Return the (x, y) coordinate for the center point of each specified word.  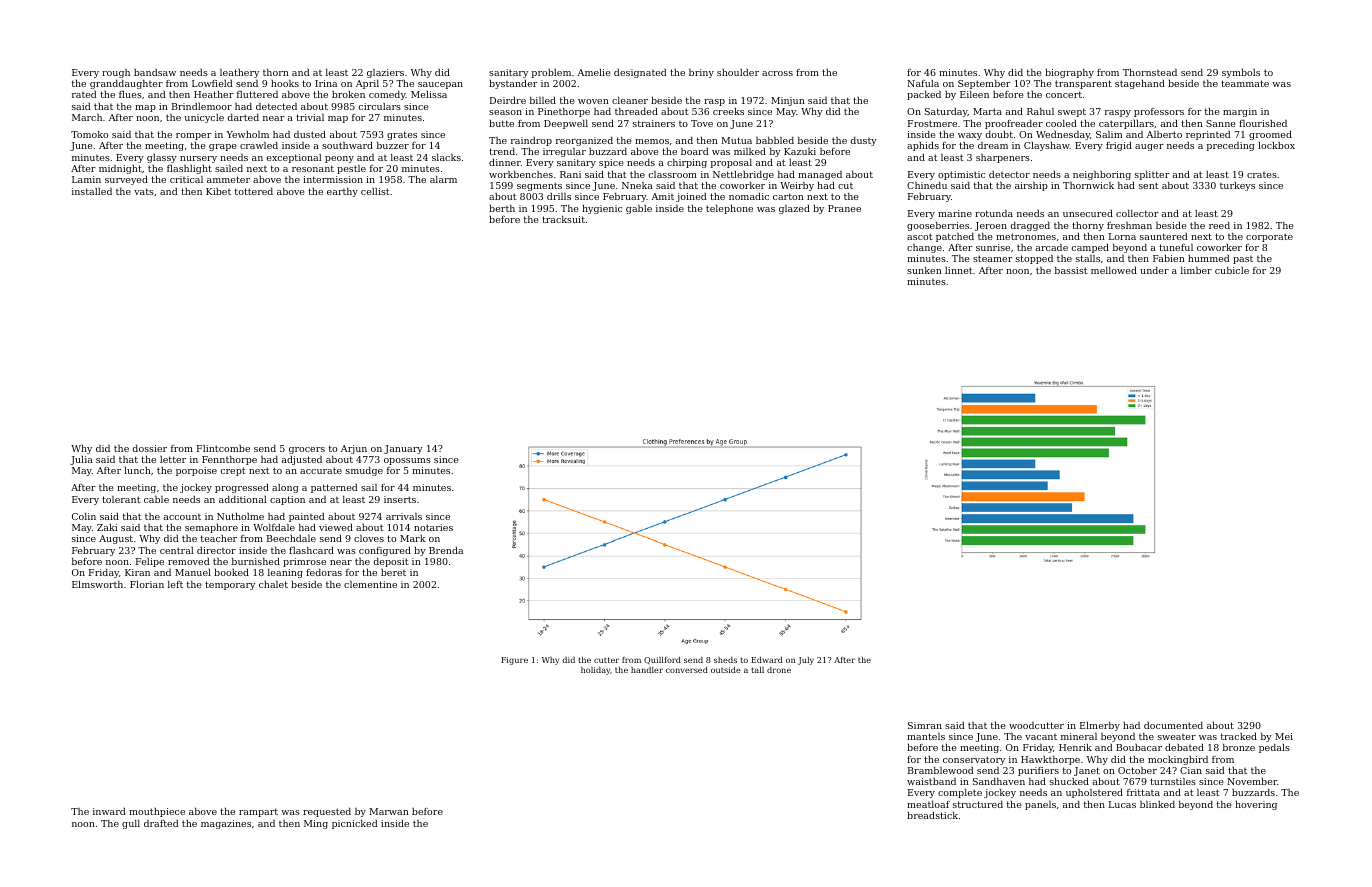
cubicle (1232, 270)
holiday (595, 671)
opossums (407, 461)
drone (779, 670)
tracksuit (563, 219)
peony (339, 159)
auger (1149, 147)
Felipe (150, 562)
